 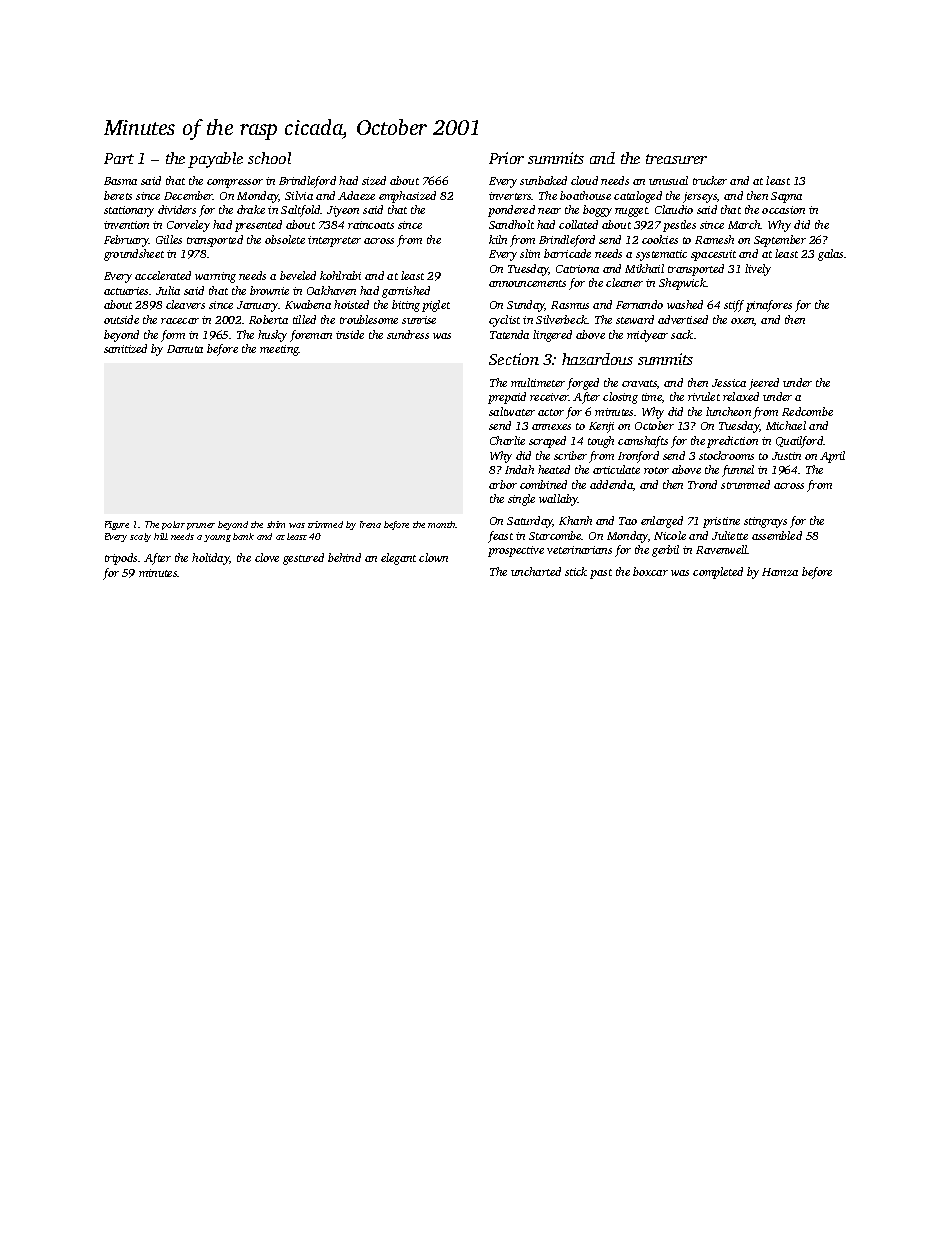 I want to click on Danuta, so click(x=185, y=349).
